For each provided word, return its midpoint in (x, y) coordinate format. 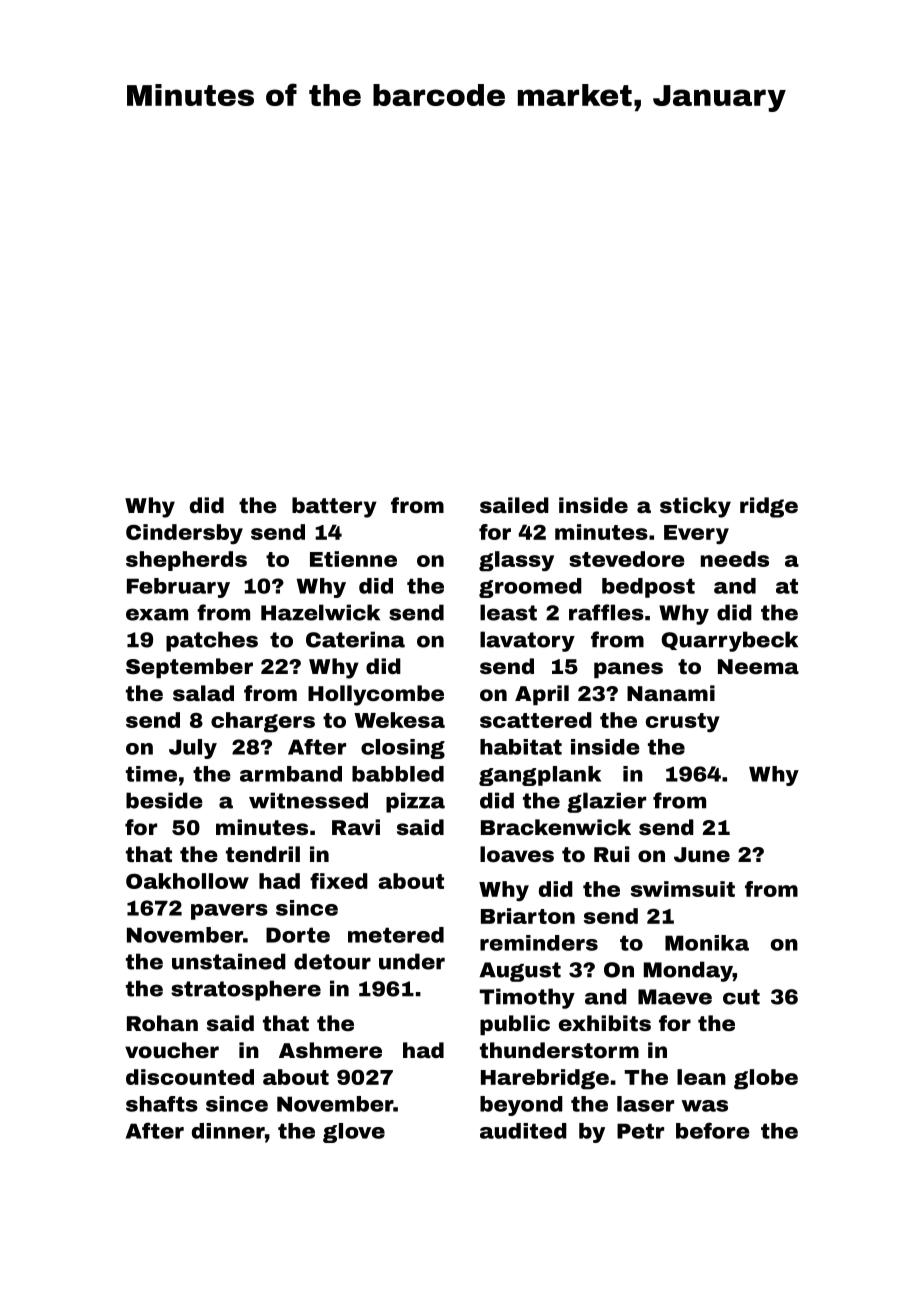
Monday (688, 971)
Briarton (528, 916)
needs (735, 559)
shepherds (186, 561)
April (542, 695)
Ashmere (330, 1050)
